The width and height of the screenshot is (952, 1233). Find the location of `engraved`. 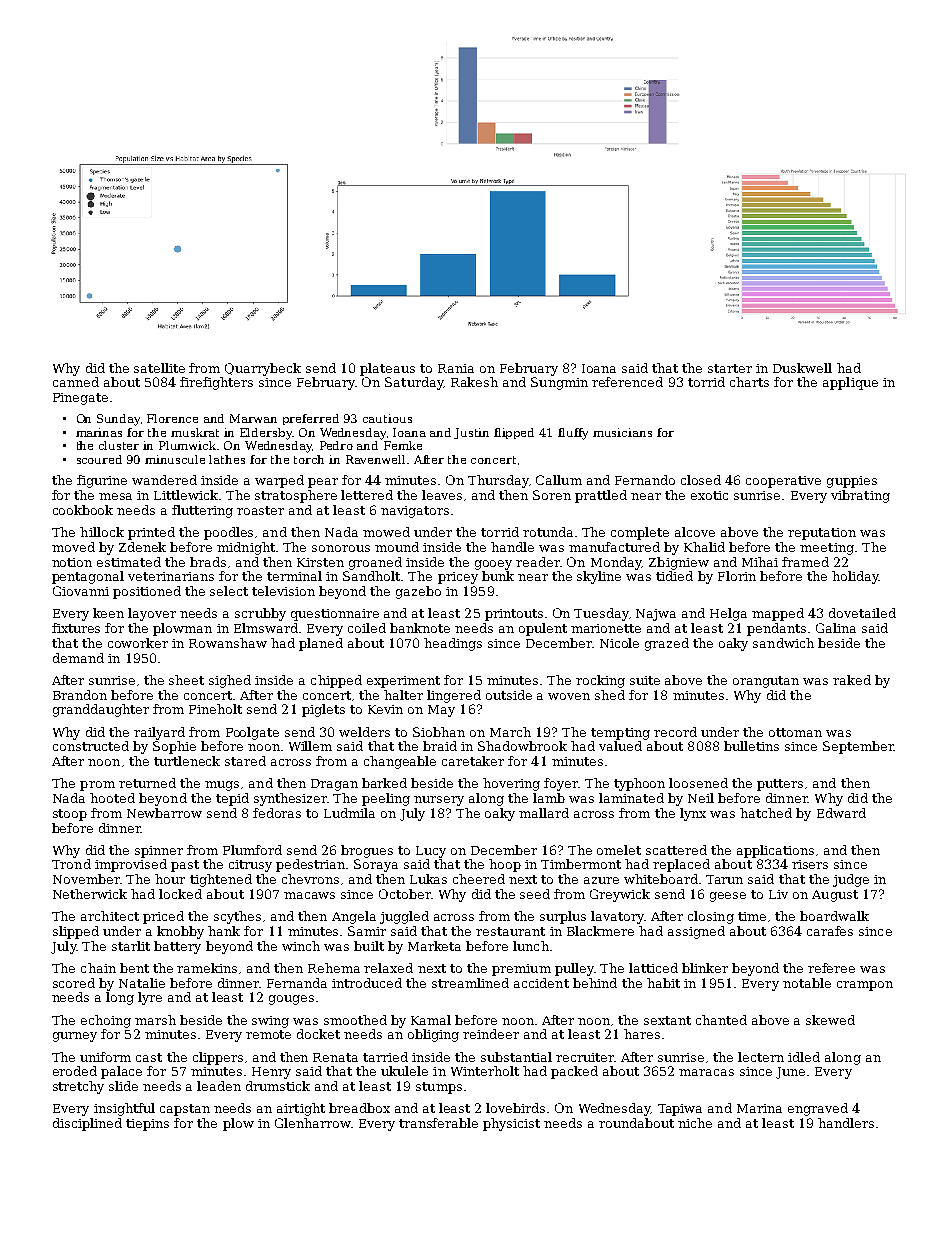

engraved is located at coordinates (818, 1109).
